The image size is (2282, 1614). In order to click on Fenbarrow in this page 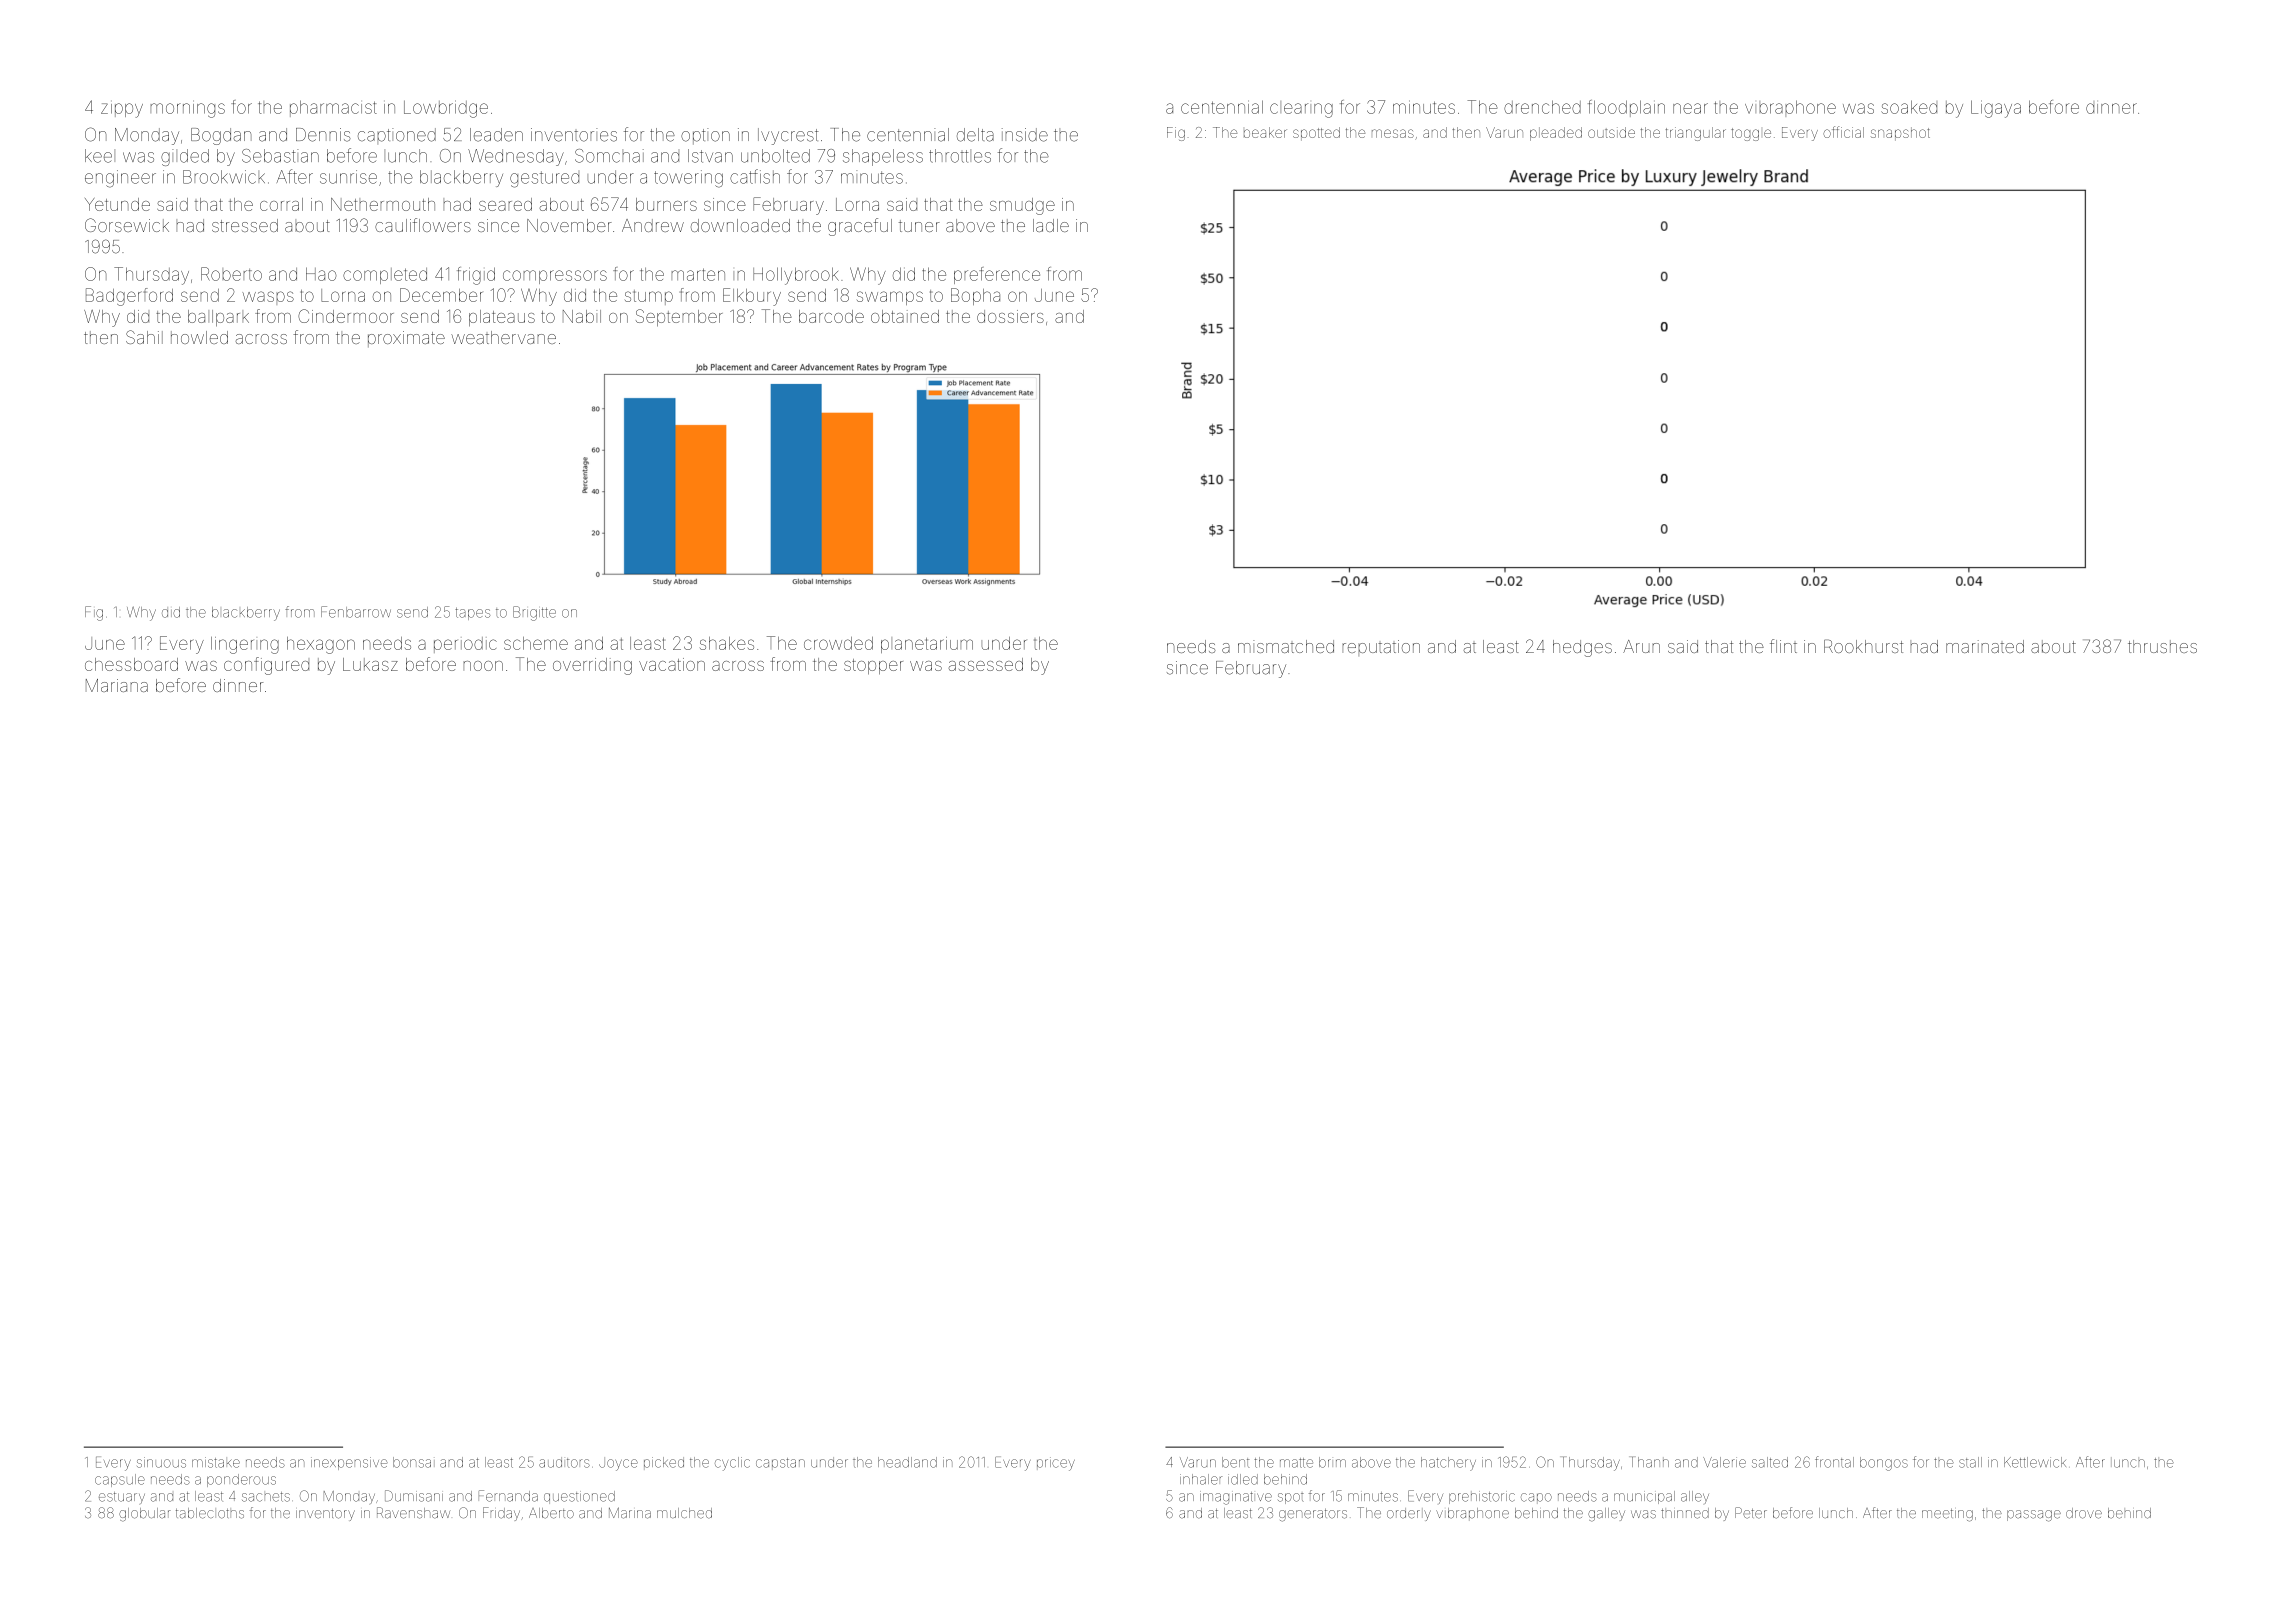, I will do `click(356, 612)`.
